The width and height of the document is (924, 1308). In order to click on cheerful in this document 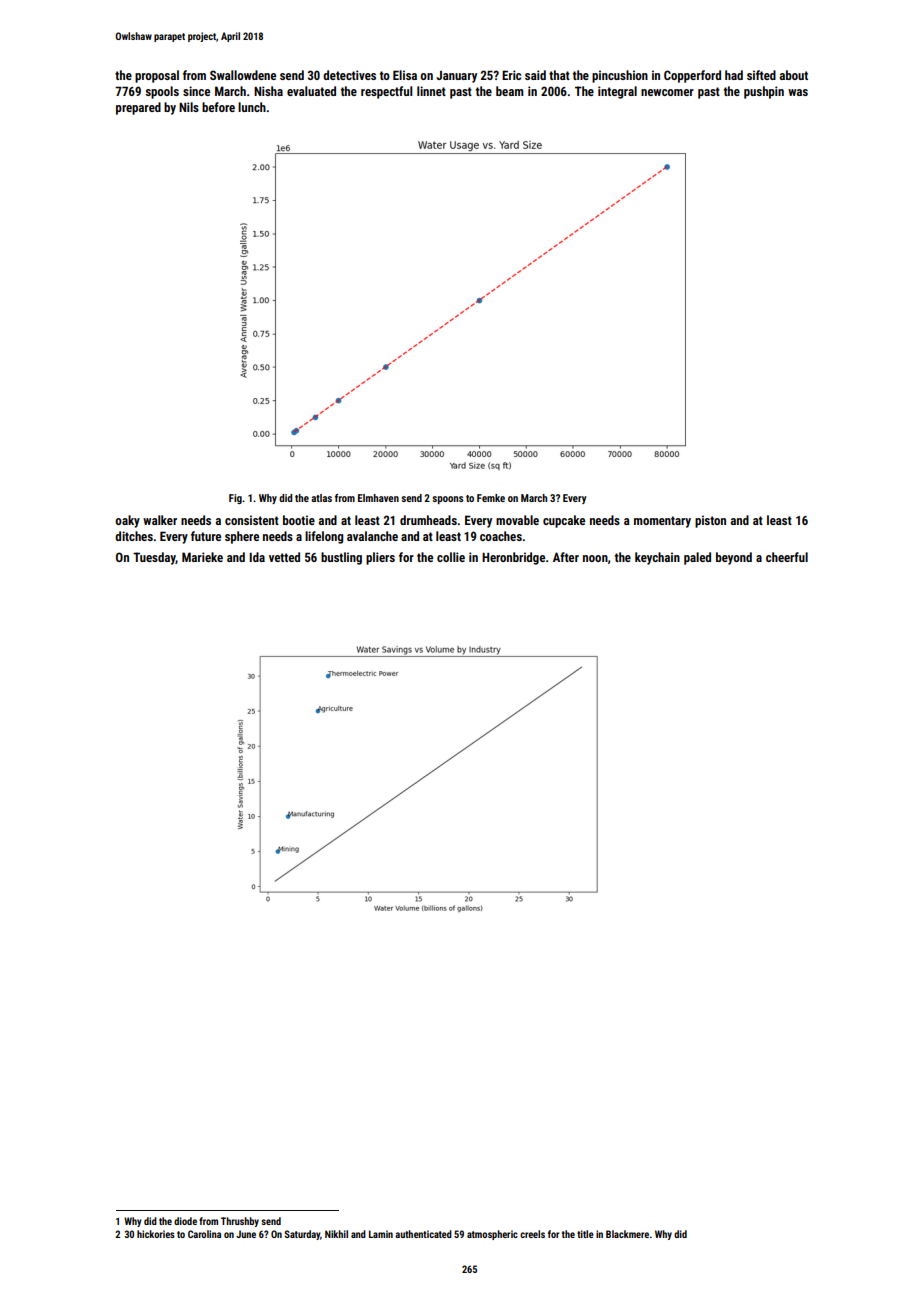, I will do `click(787, 557)`.
